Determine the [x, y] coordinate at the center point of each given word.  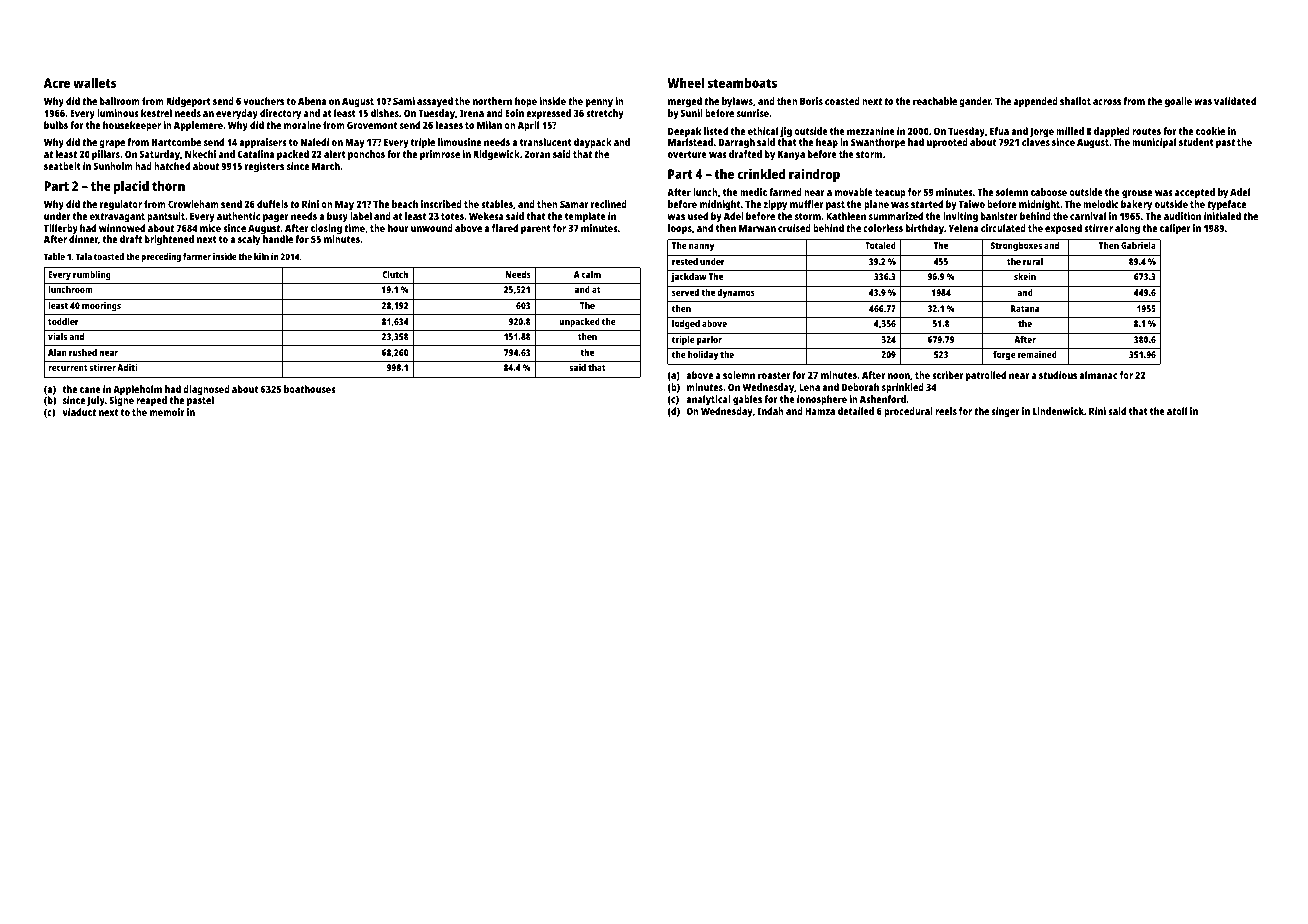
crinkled [761, 173]
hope [526, 102]
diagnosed [206, 390]
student [1196, 142]
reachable [935, 101]
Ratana [1025, 308]
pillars [106, 155]
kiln [261, 256]
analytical [708, 400]
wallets [94, 83]
